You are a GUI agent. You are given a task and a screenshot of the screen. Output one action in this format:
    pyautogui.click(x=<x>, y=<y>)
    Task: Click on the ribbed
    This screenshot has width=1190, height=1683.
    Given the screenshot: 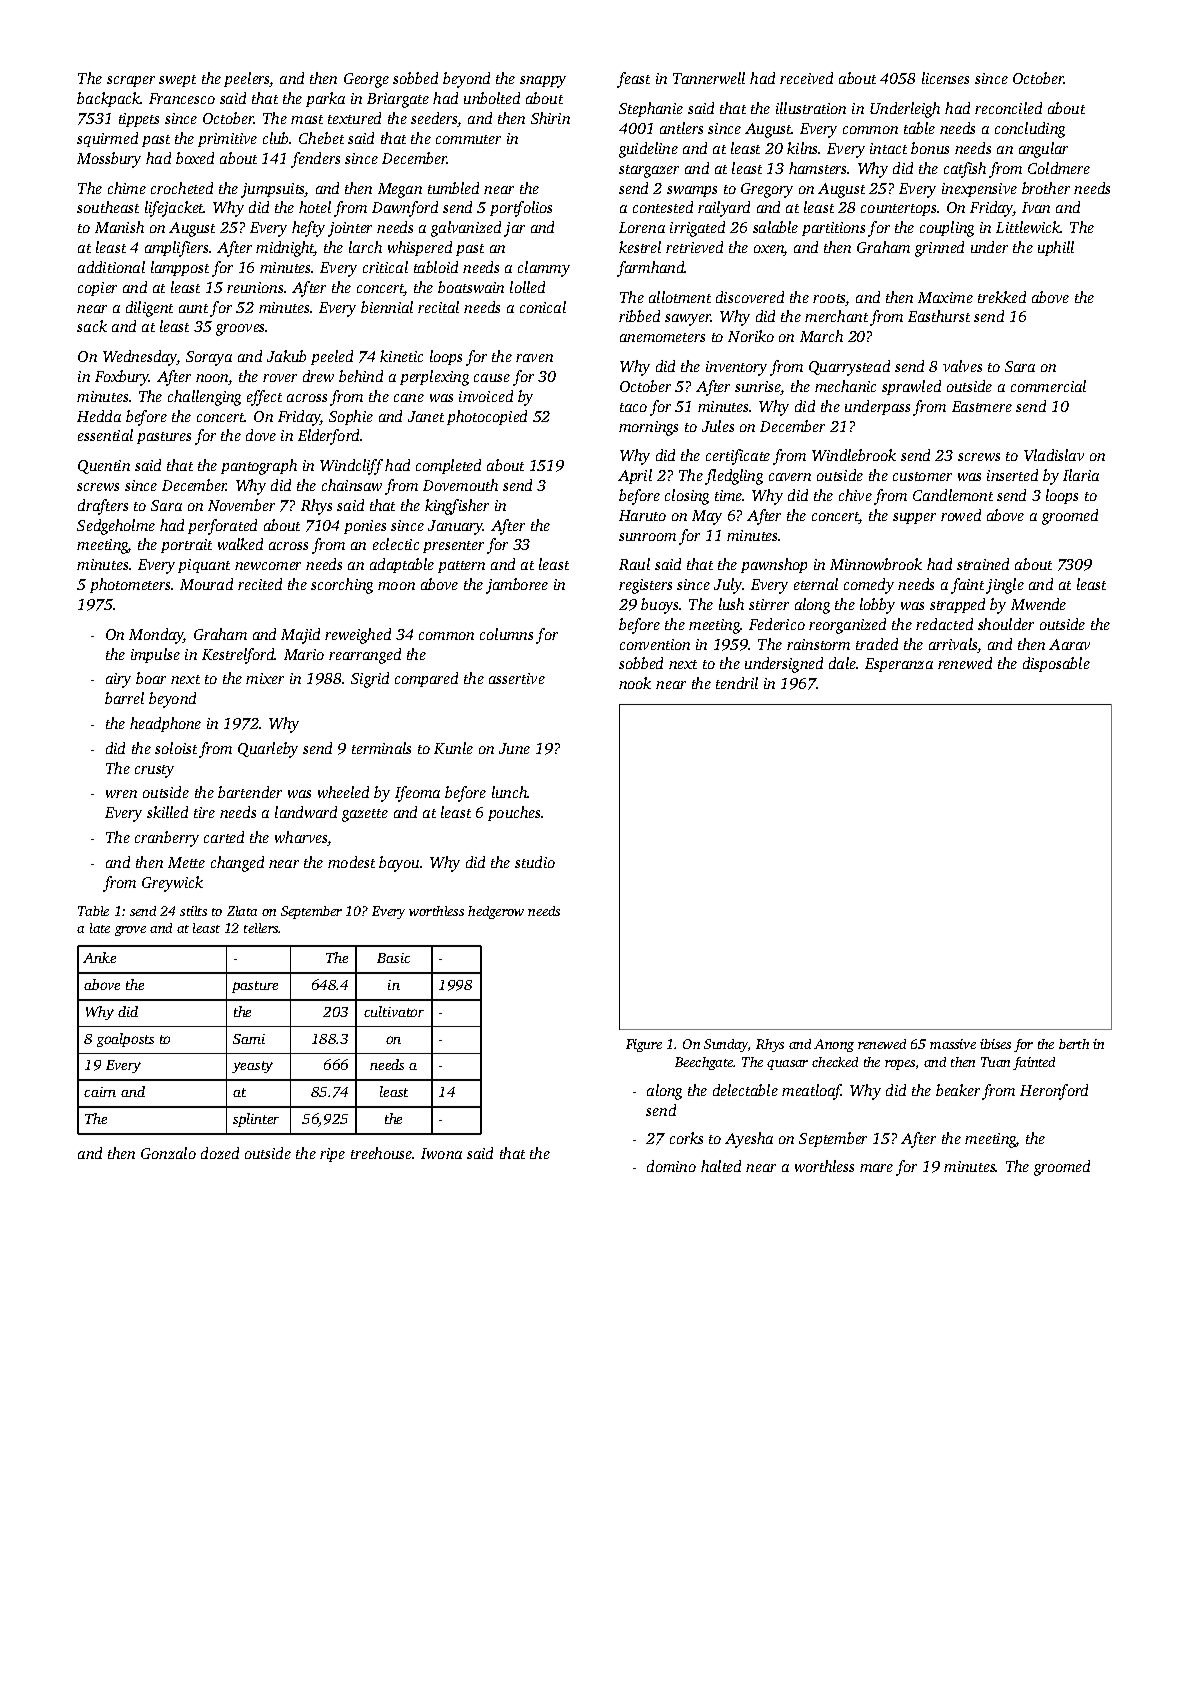 What is the action you would take?
    pyautogui.click(x=639, y=316)
